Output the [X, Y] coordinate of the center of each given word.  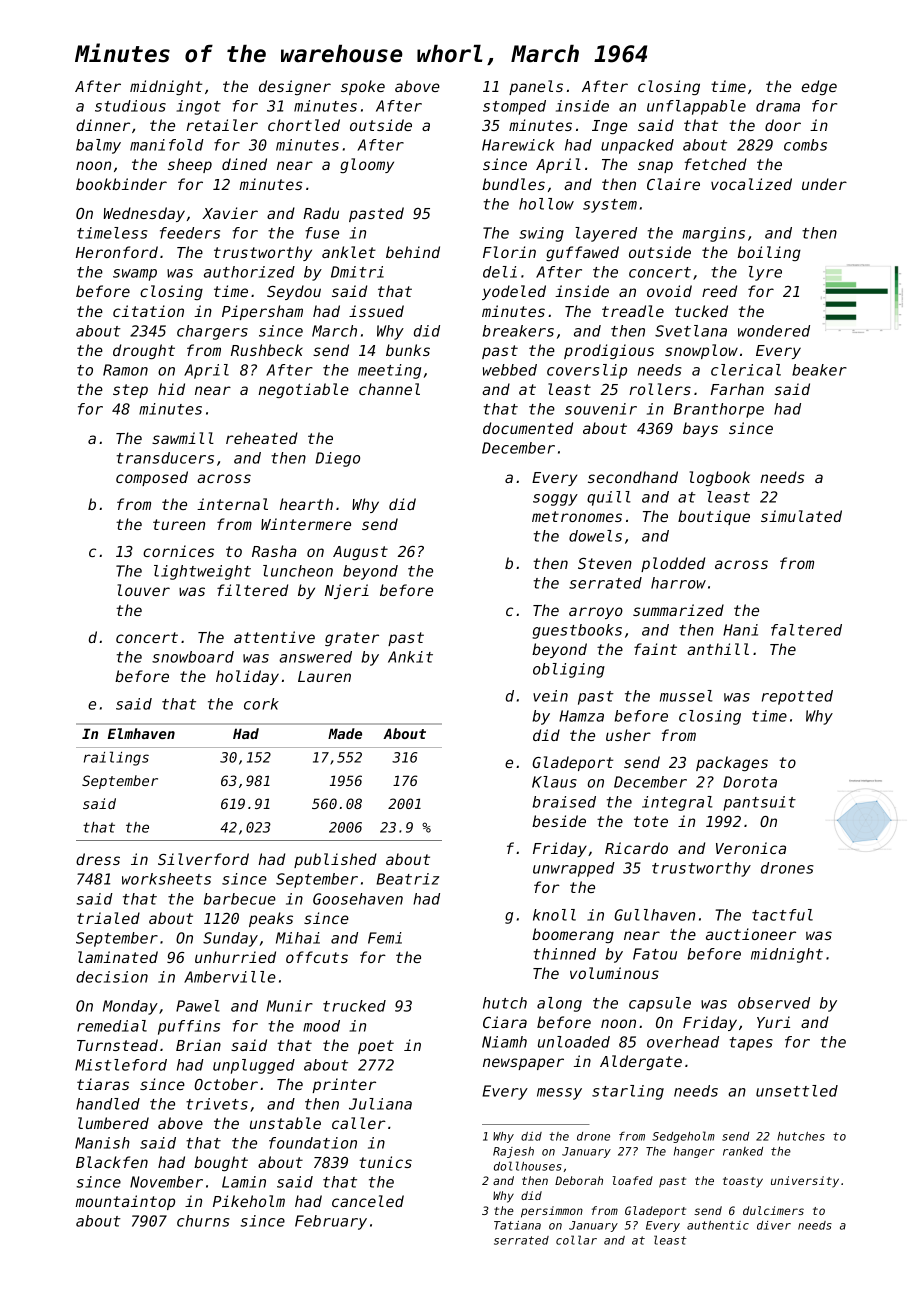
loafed [633, 1180]
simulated [801, 516]
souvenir [601, 409]
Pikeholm [249, 1201]
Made [345, 733]
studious [130, 106]
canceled [368, 1201]
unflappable [696, 107]
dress [98, 859]
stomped [514, 107]
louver [144, 590]
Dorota [750, 782]
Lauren [324, 676]
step [130, 391]
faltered [806, 630]
